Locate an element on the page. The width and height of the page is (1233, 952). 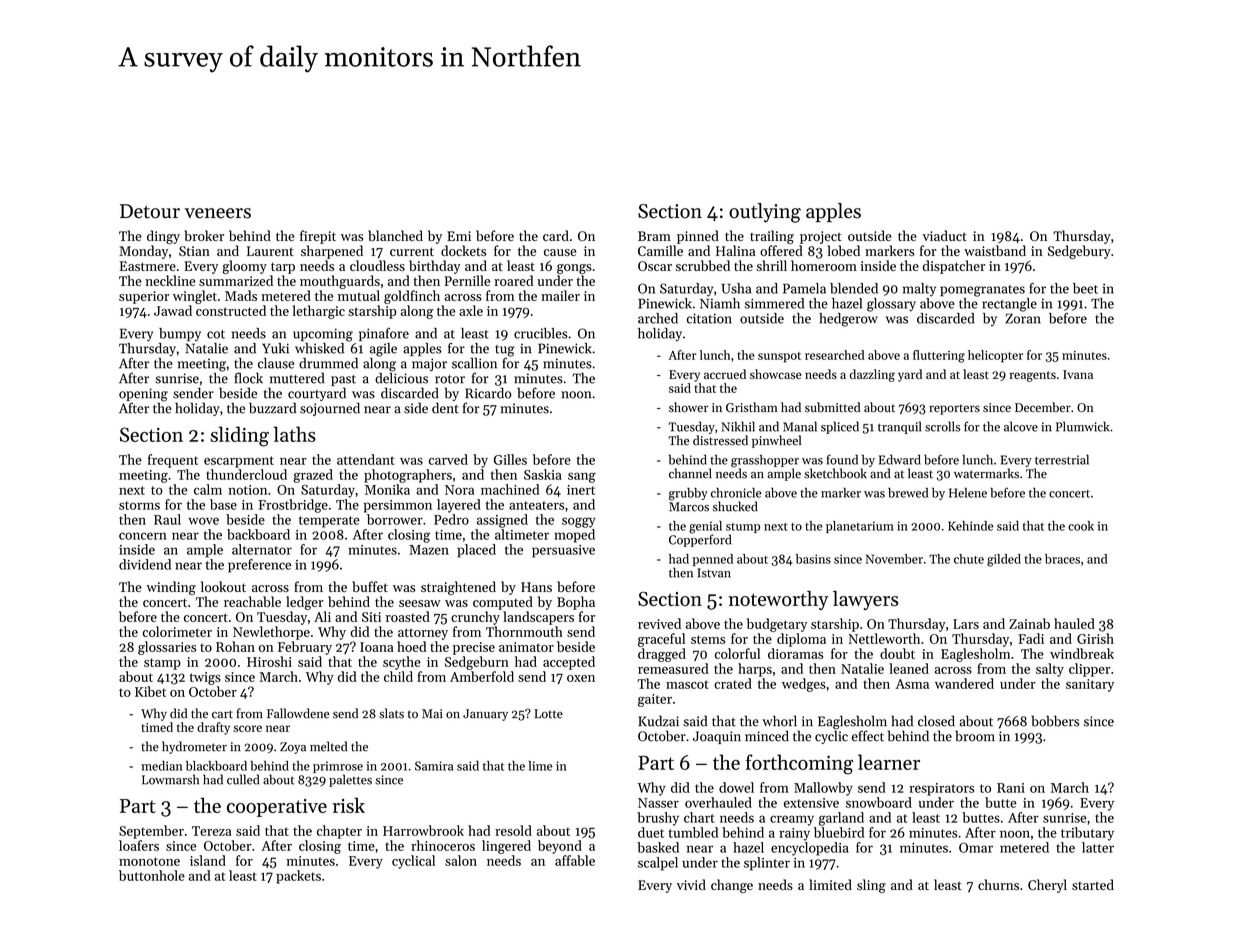
Lowmarsh is located at coordinates (170, 779).
